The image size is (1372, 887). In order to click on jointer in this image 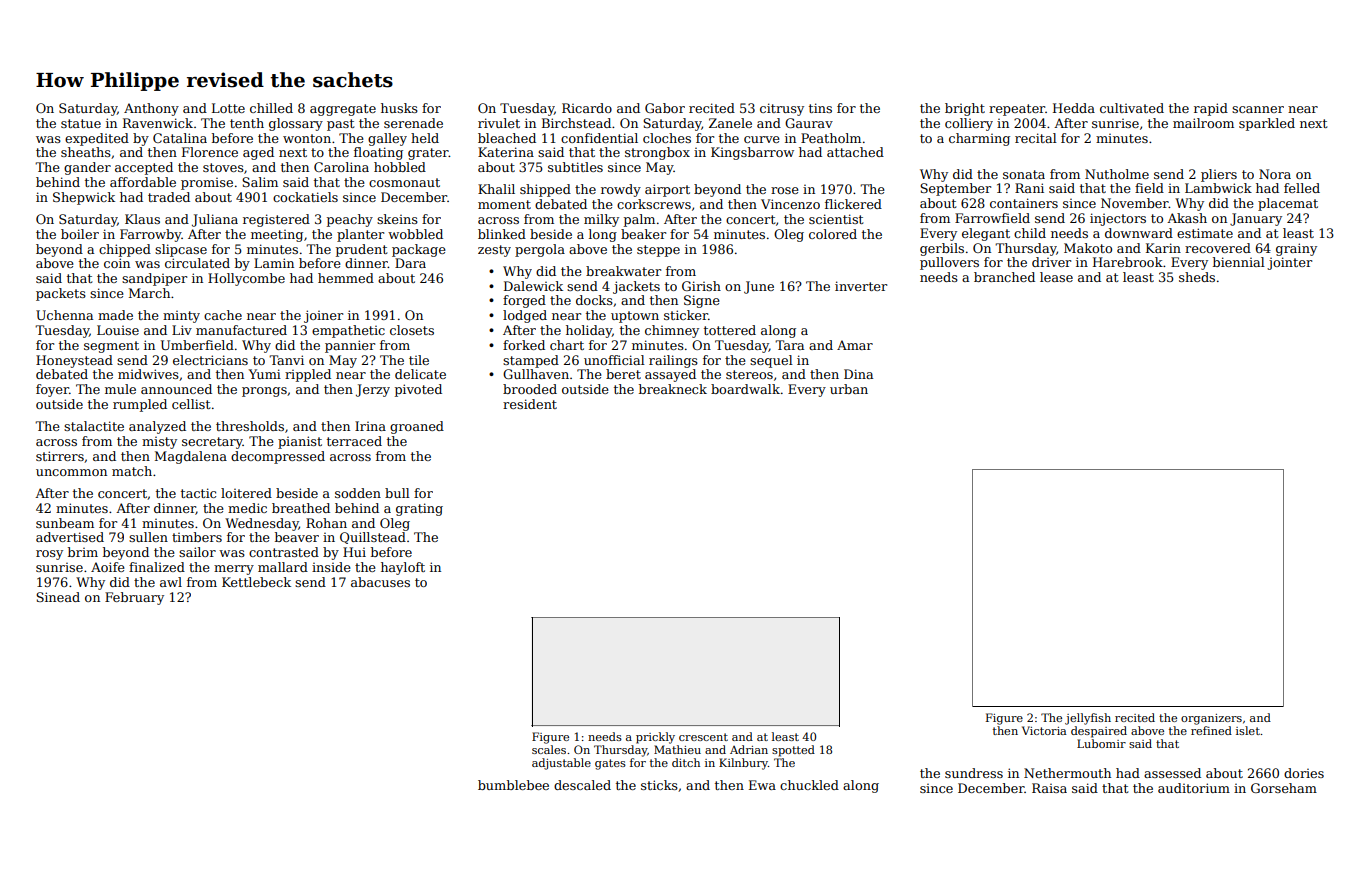, I will do `click(1289, 263)`.
